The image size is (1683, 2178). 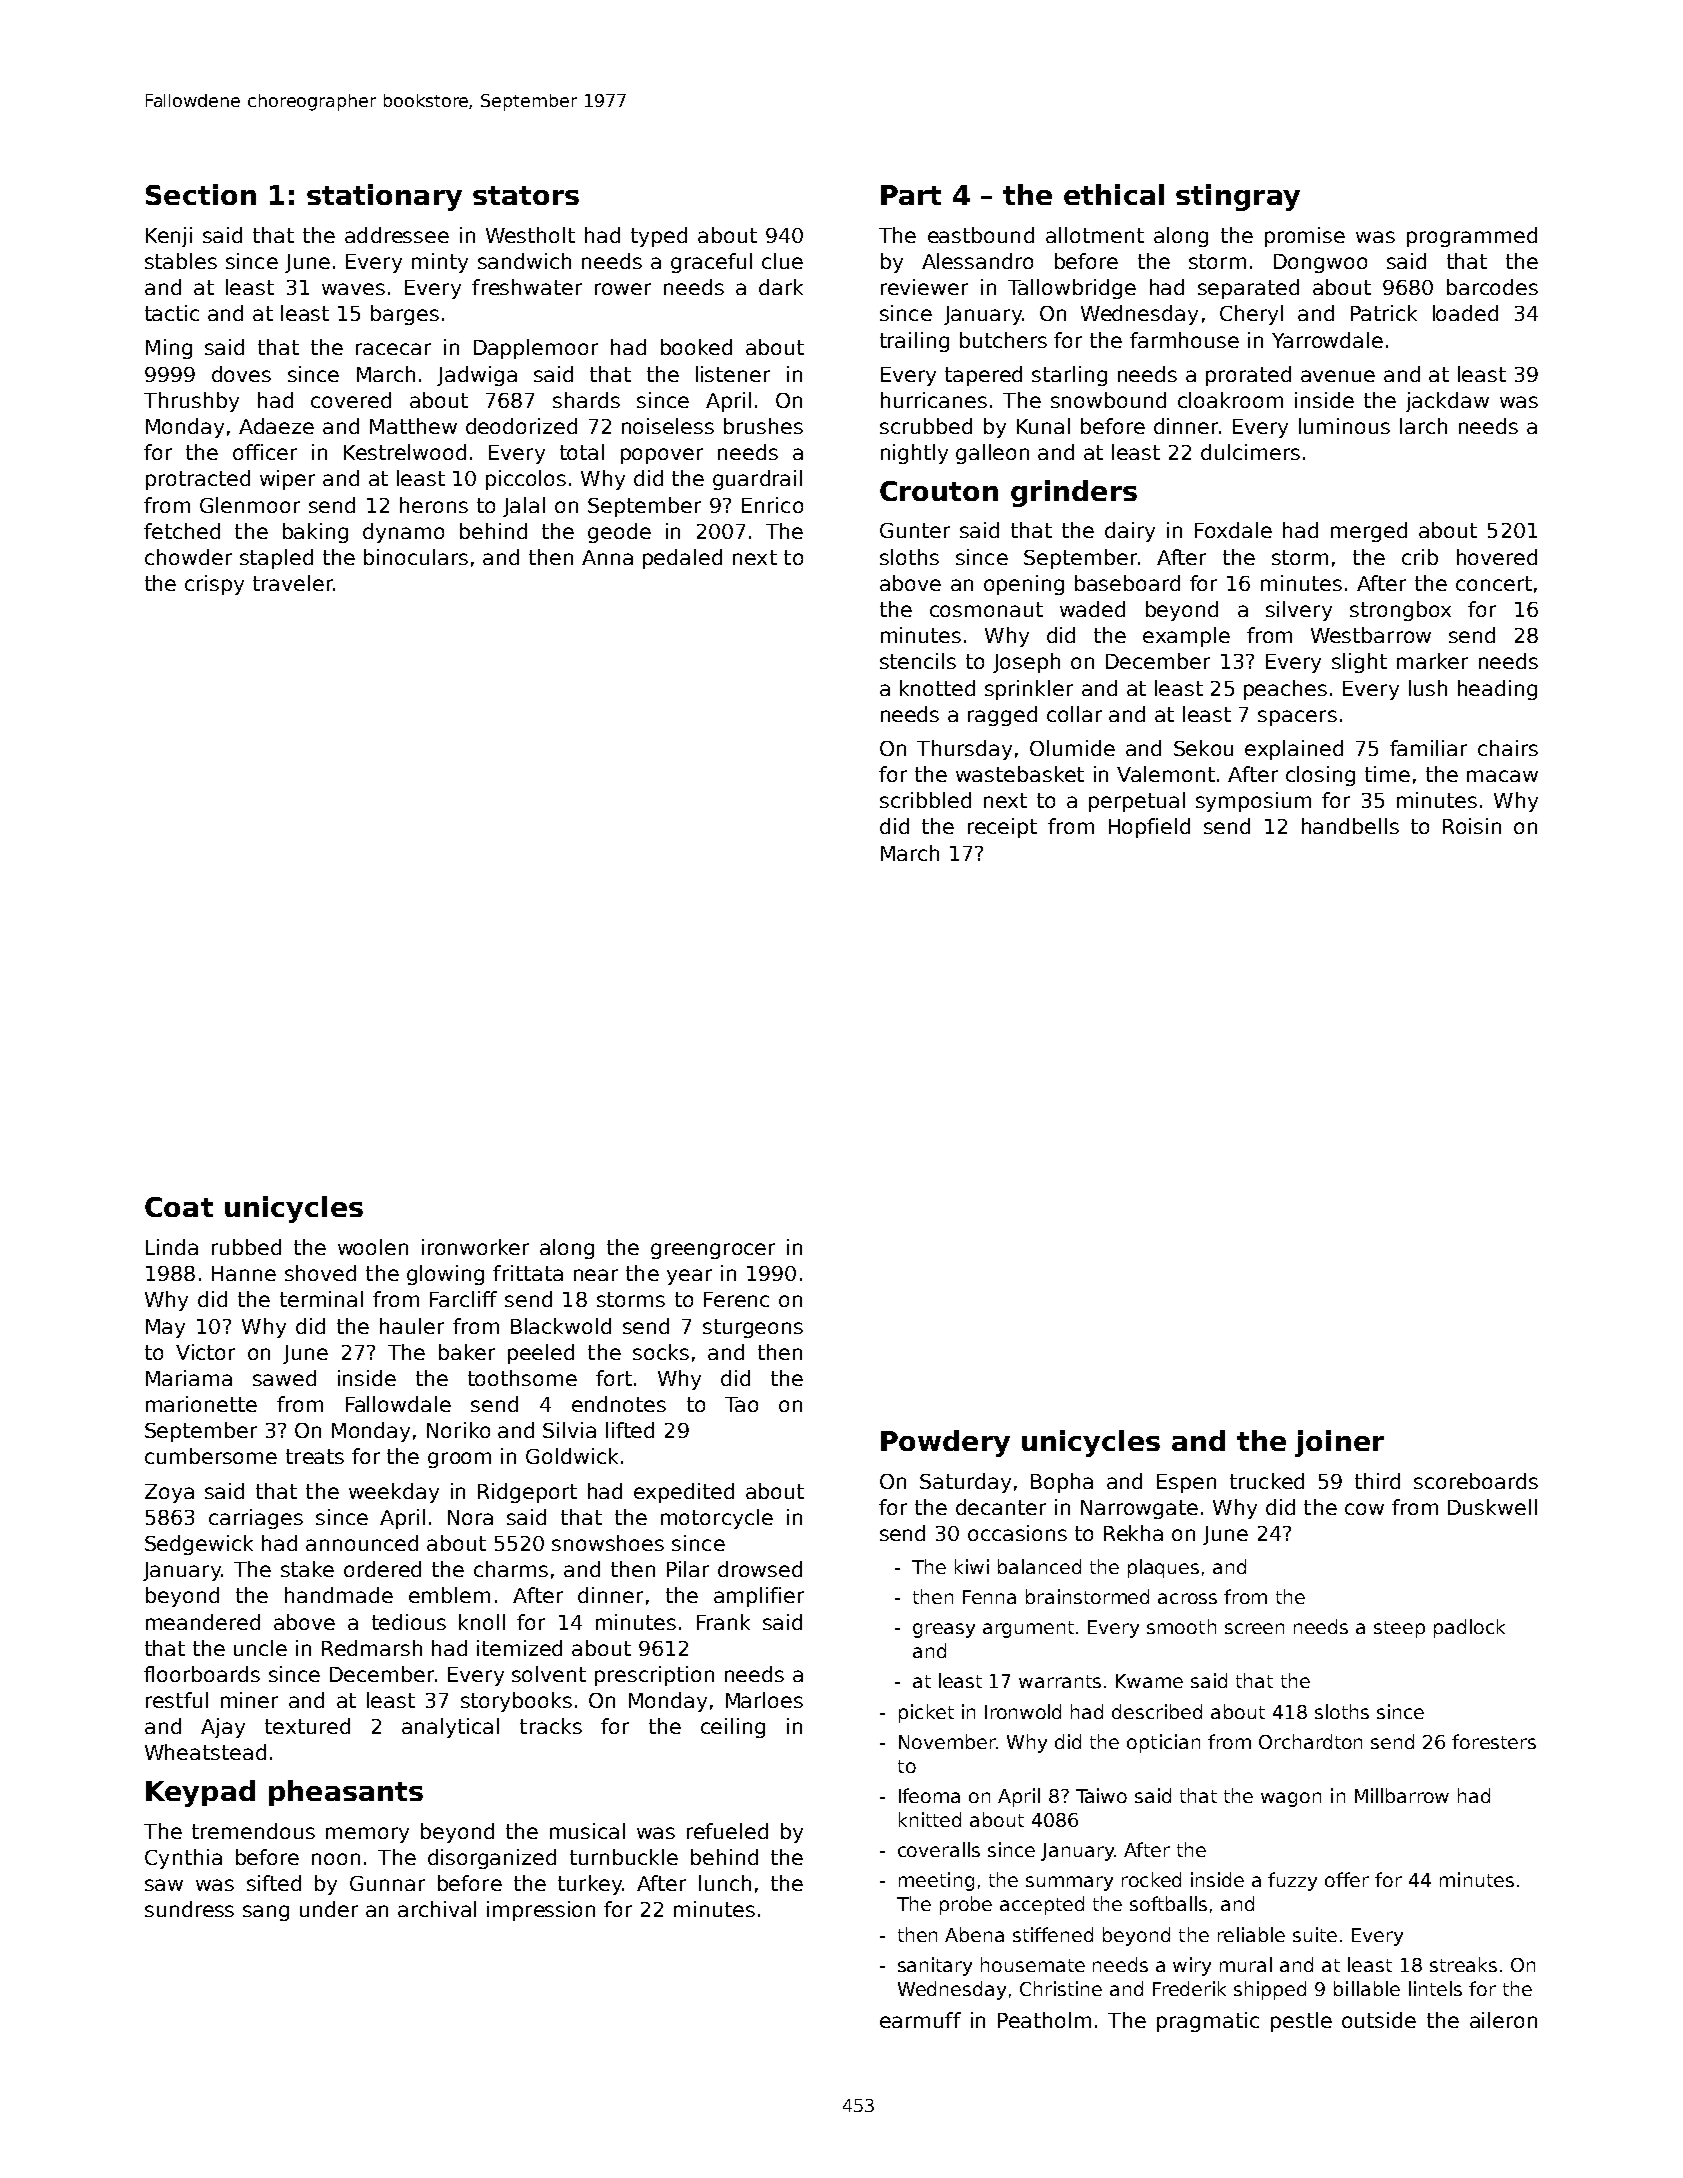 What do you see at coordinates (772, 505) in the page?
I see `Enrico` at bounding box center [772, 505].
